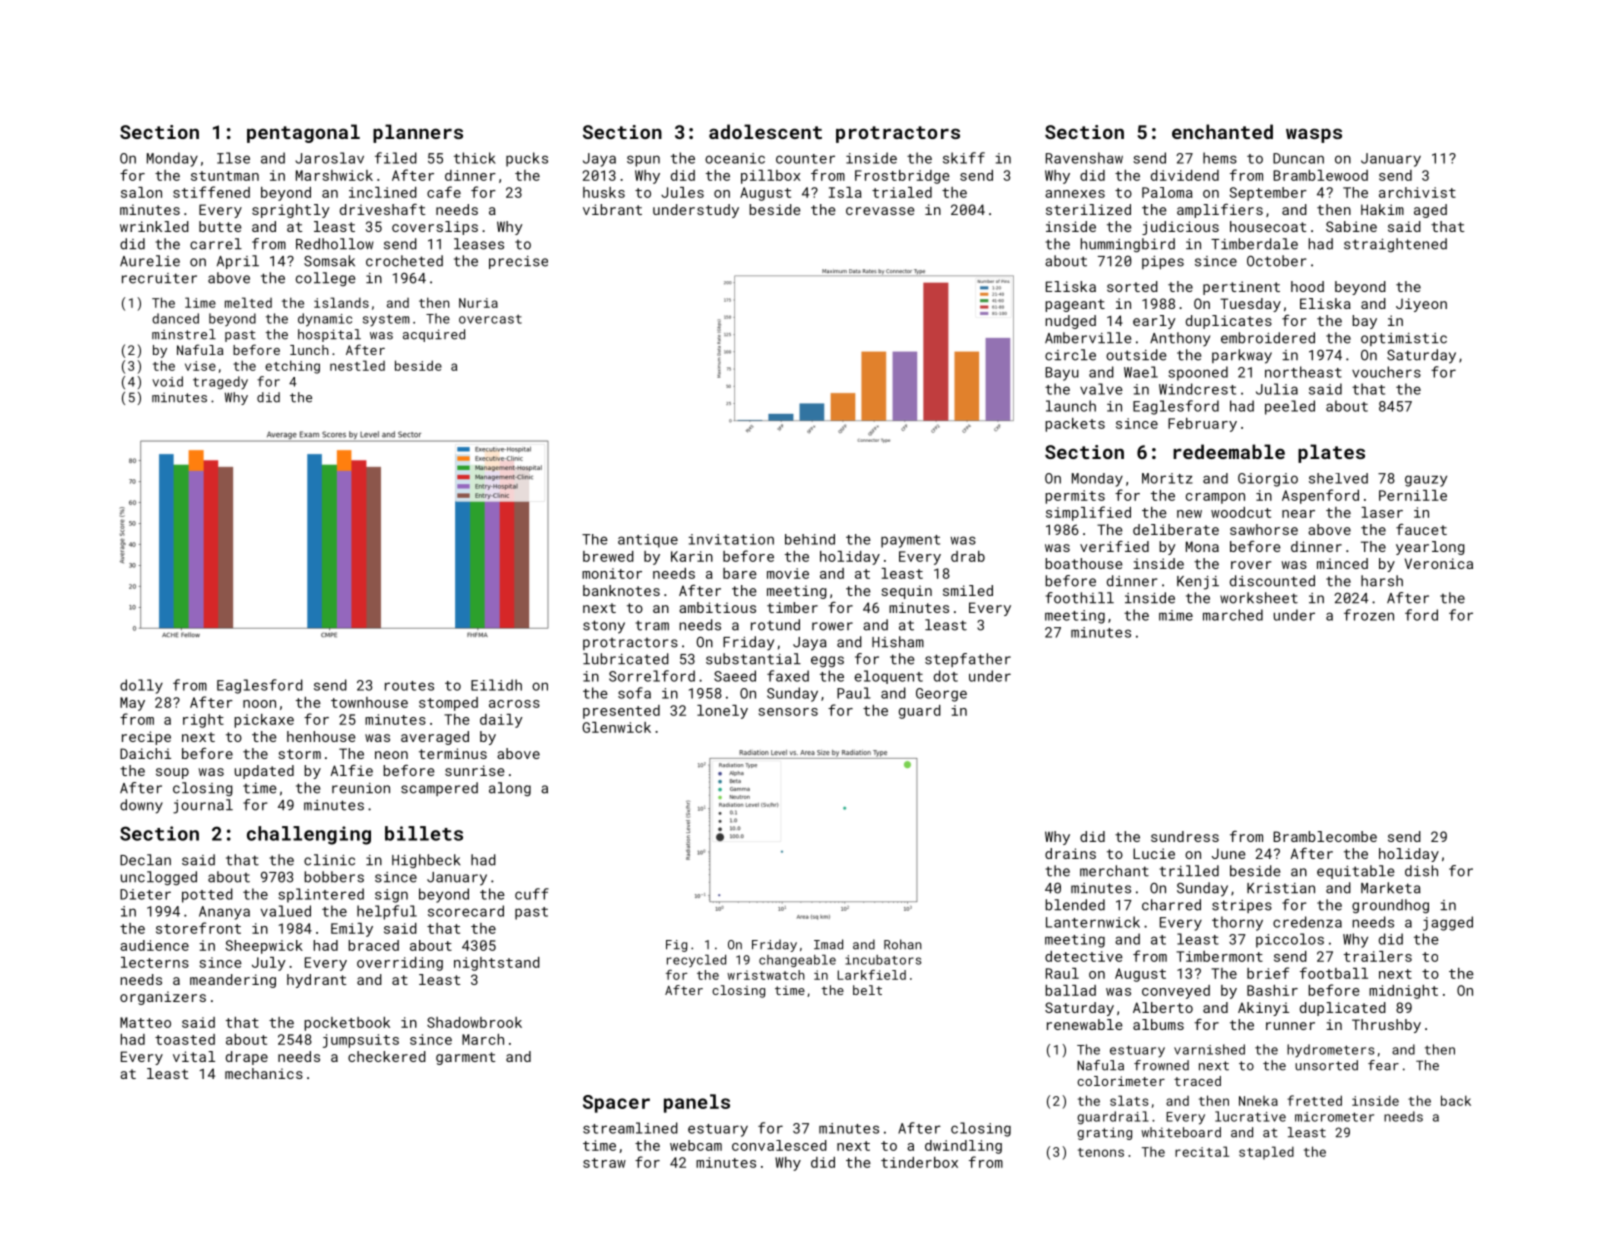 The height and width of the image is (1234, 1597). I want to click on straw, so click(604, 1163).
